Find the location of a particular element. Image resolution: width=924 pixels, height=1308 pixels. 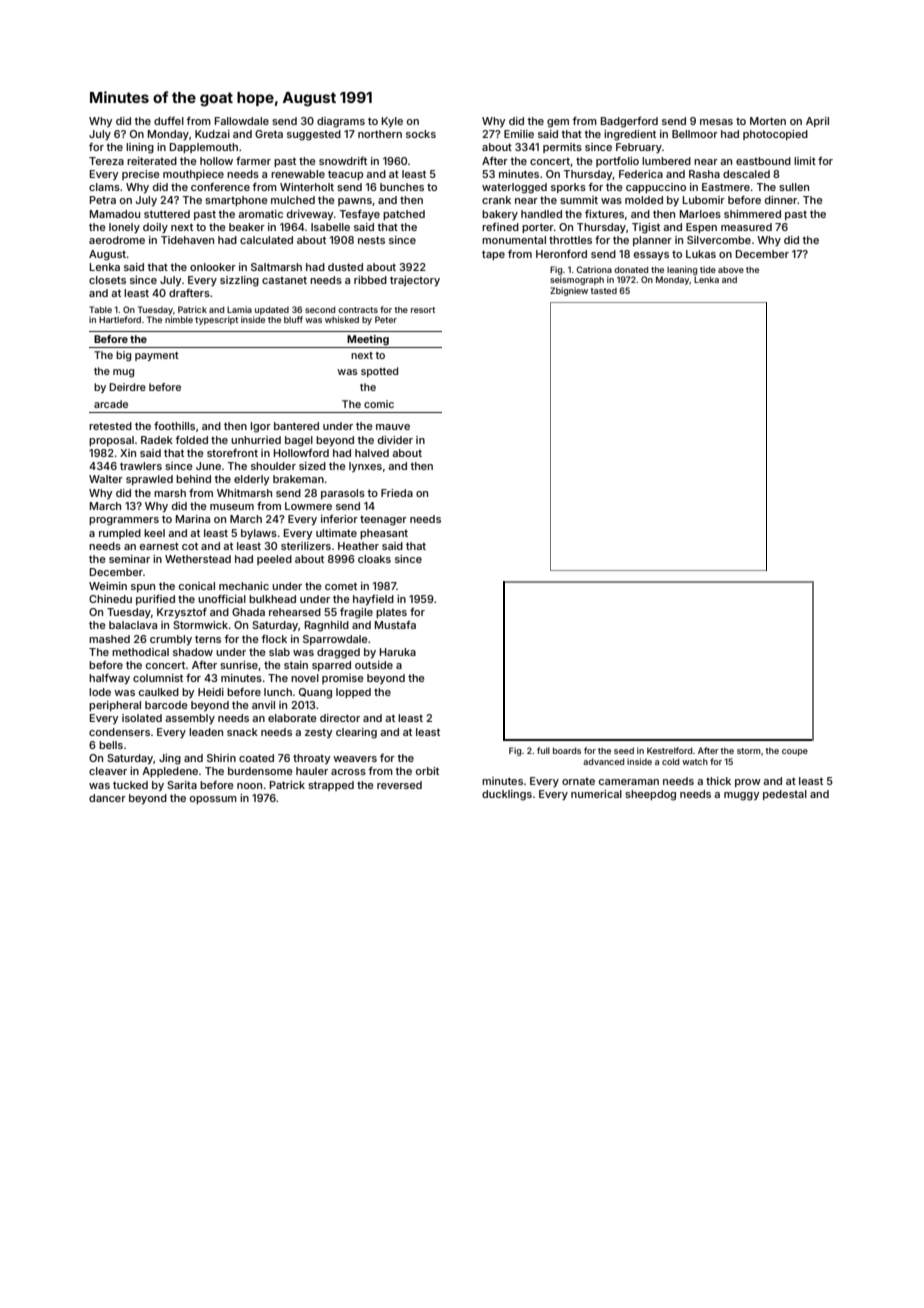

Lamia is located at coordinates (239, 309).
